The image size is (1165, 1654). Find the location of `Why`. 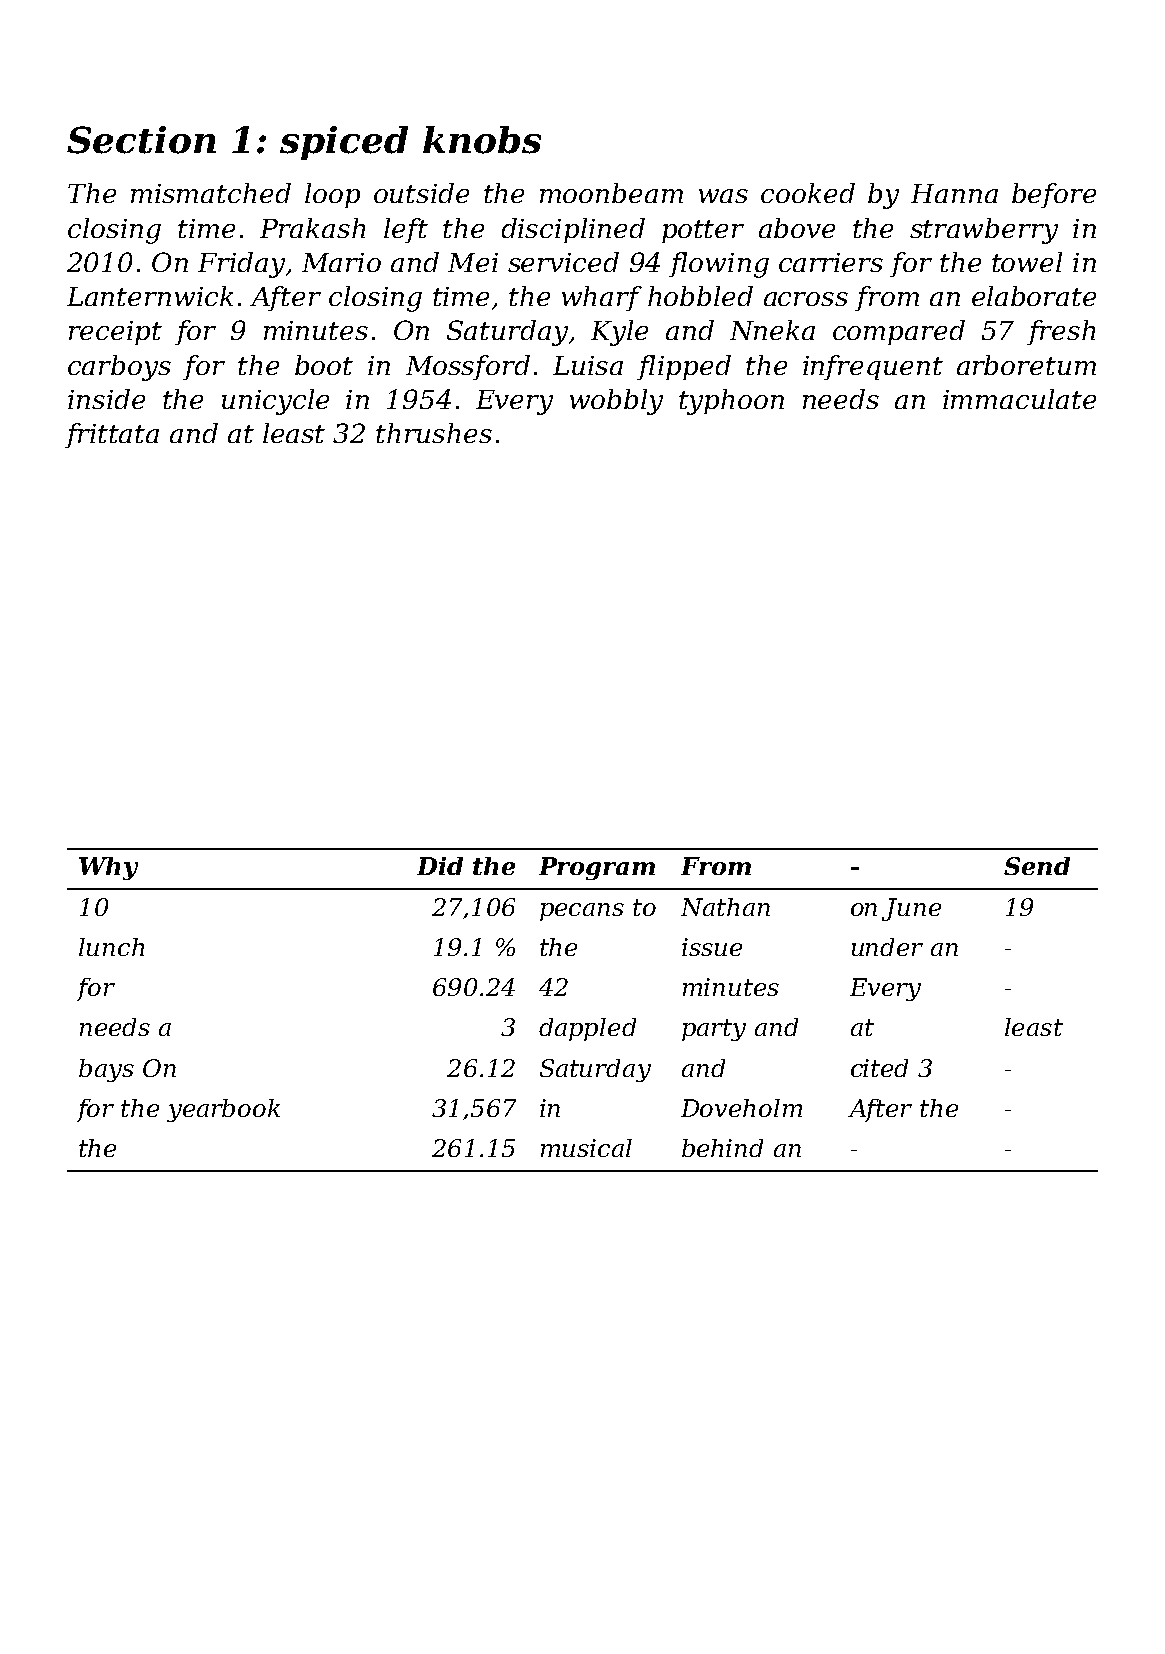

Why is located at coordinates (108, 868).
